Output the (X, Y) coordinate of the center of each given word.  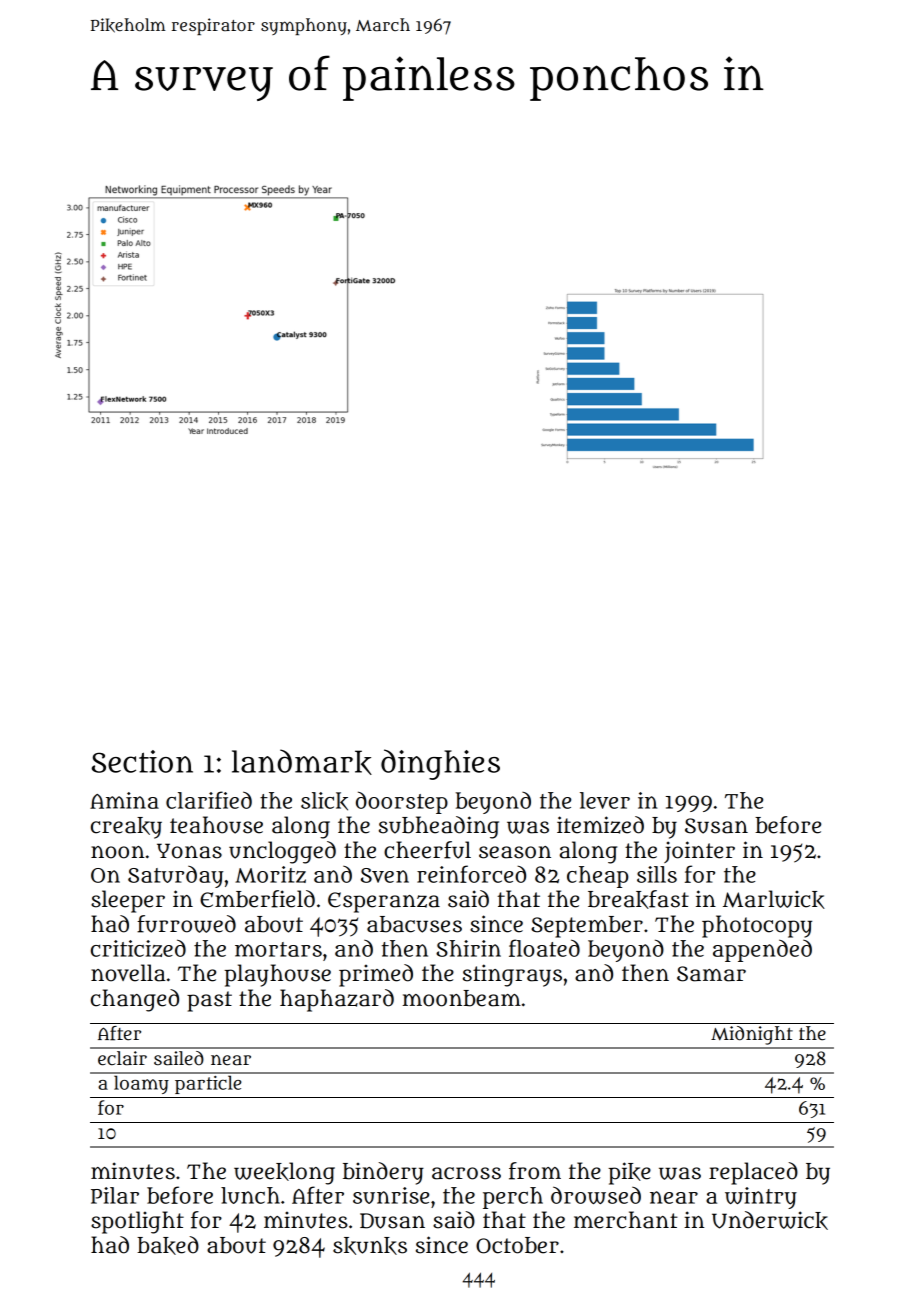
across (466, 1173)
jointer (699, 852)
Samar (711, 974)
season (515, 852)
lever (605, 800)
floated (544, 948)
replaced (753, 1173)
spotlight (137, 1222)
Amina (124, 800)
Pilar (115, 1195)
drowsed (596, 1195)
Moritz (270, 874)
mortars (278, 949)
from (535, 1171)
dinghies (440, 764)
